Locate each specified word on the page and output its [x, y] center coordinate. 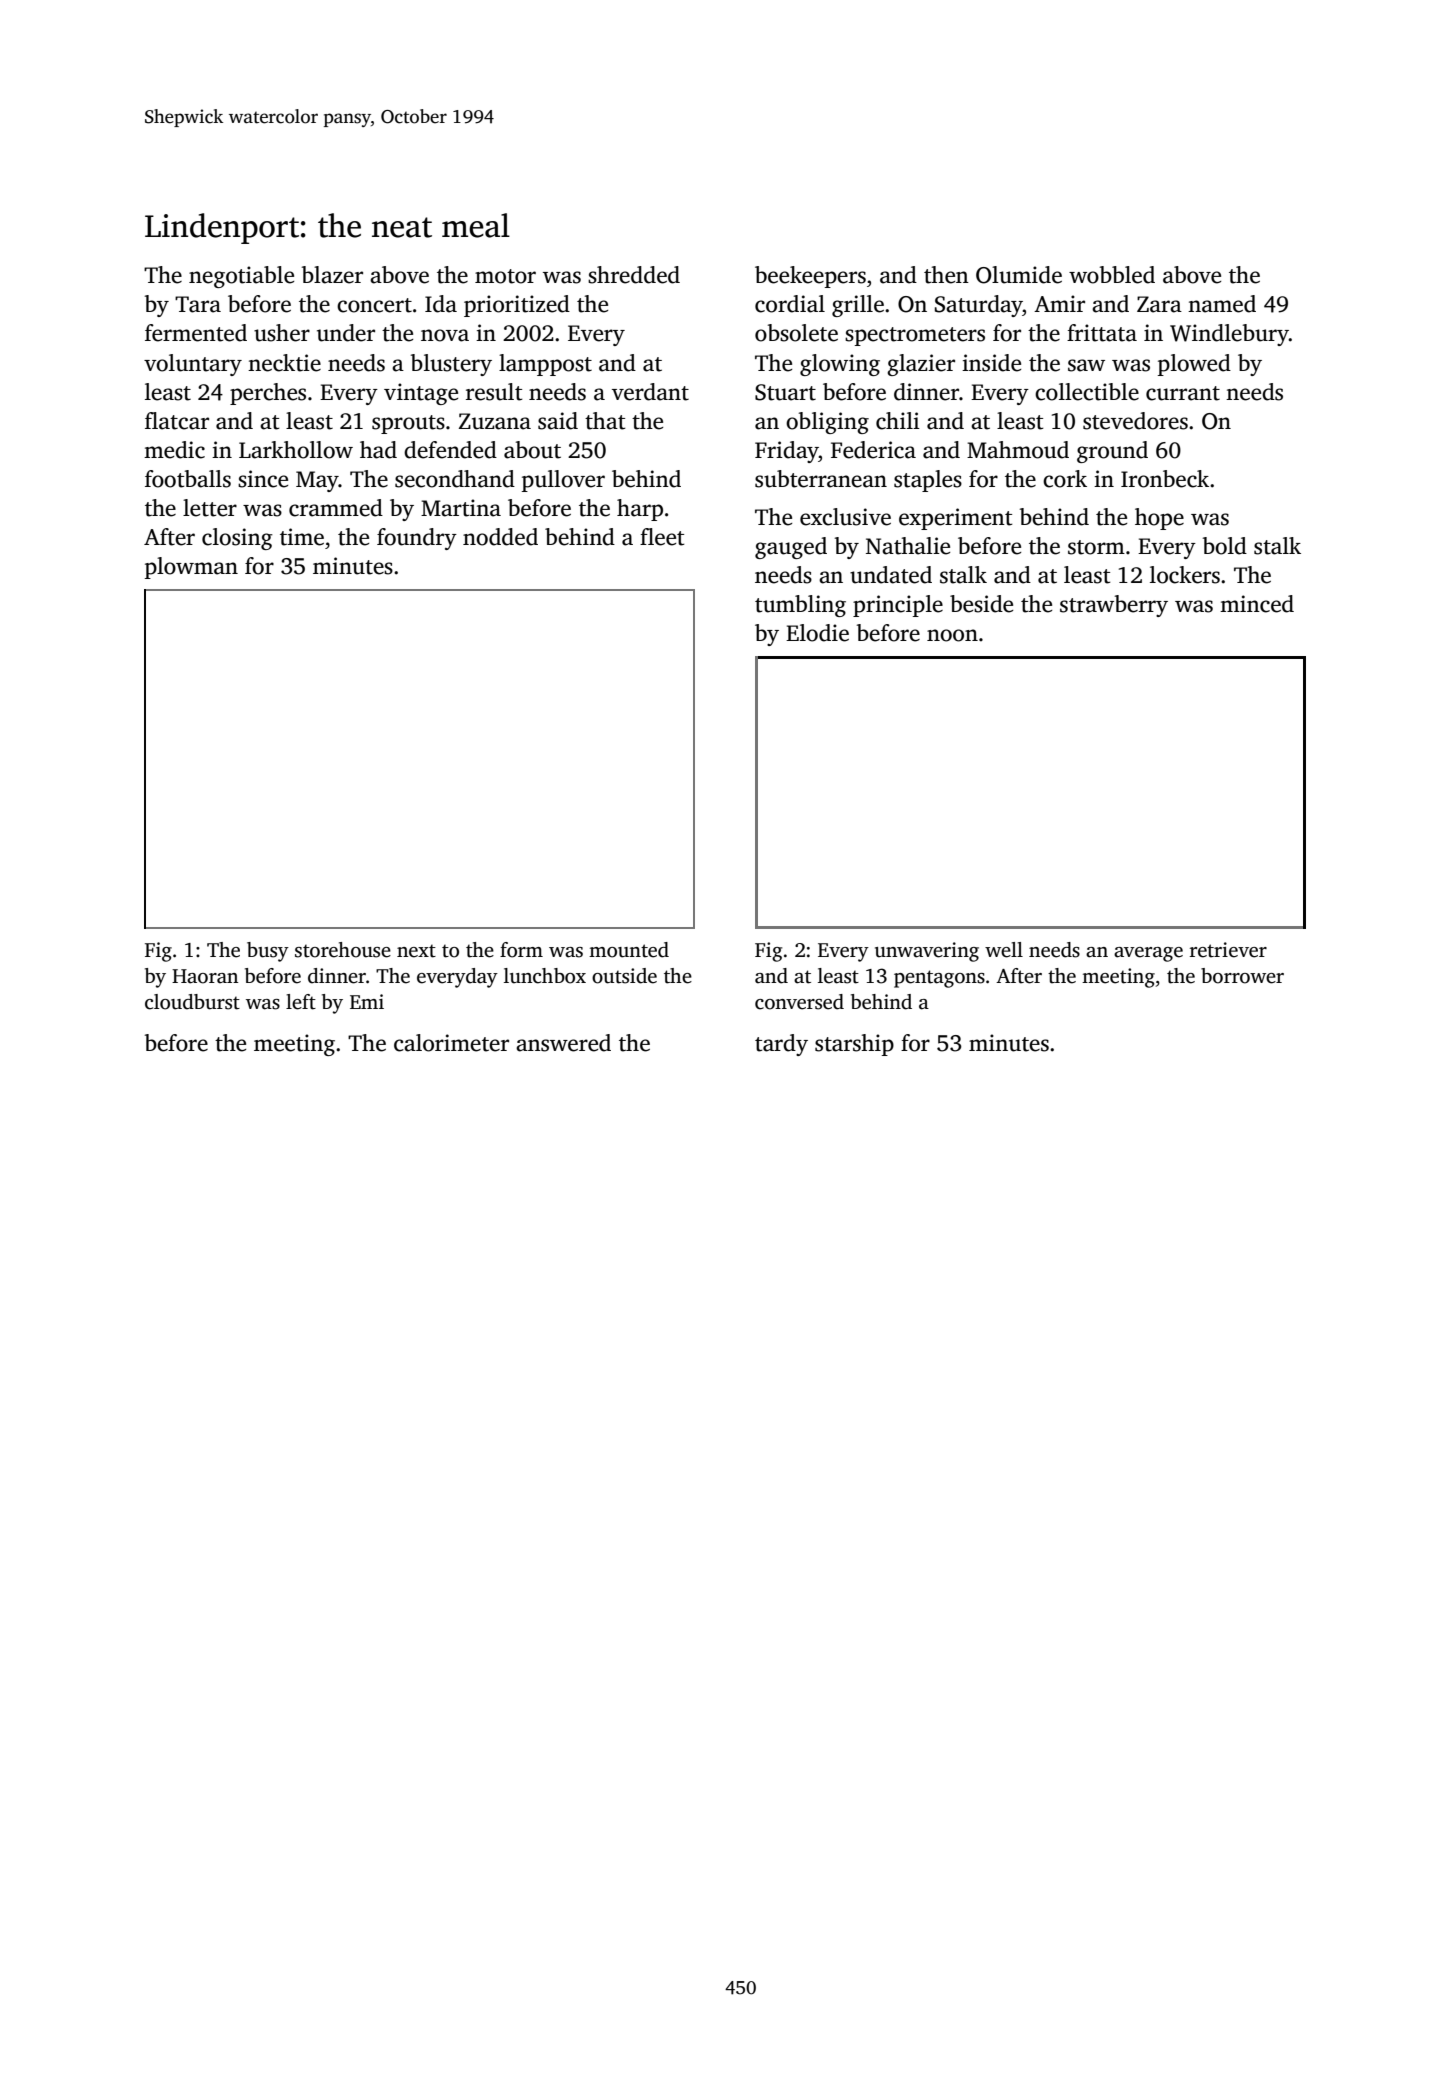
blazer [332, 275]
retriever [1228, 950]
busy [268, 952]
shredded [634, 275]
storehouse [343, 950]
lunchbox [545, 976]
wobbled [1112, 275]
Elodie [817, 633]
